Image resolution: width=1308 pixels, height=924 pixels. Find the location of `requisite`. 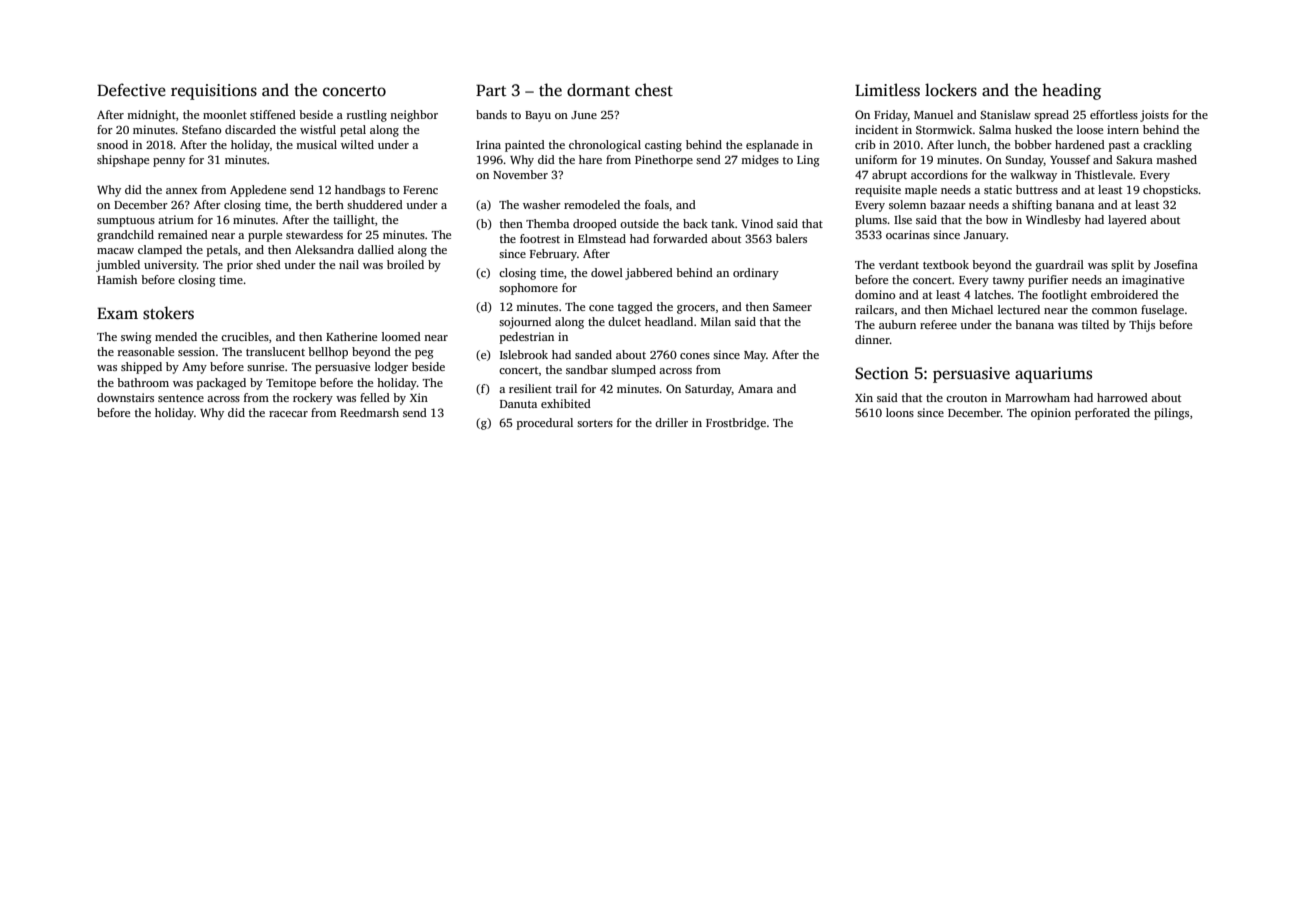

requisite is located at coordinates (878, 191).
